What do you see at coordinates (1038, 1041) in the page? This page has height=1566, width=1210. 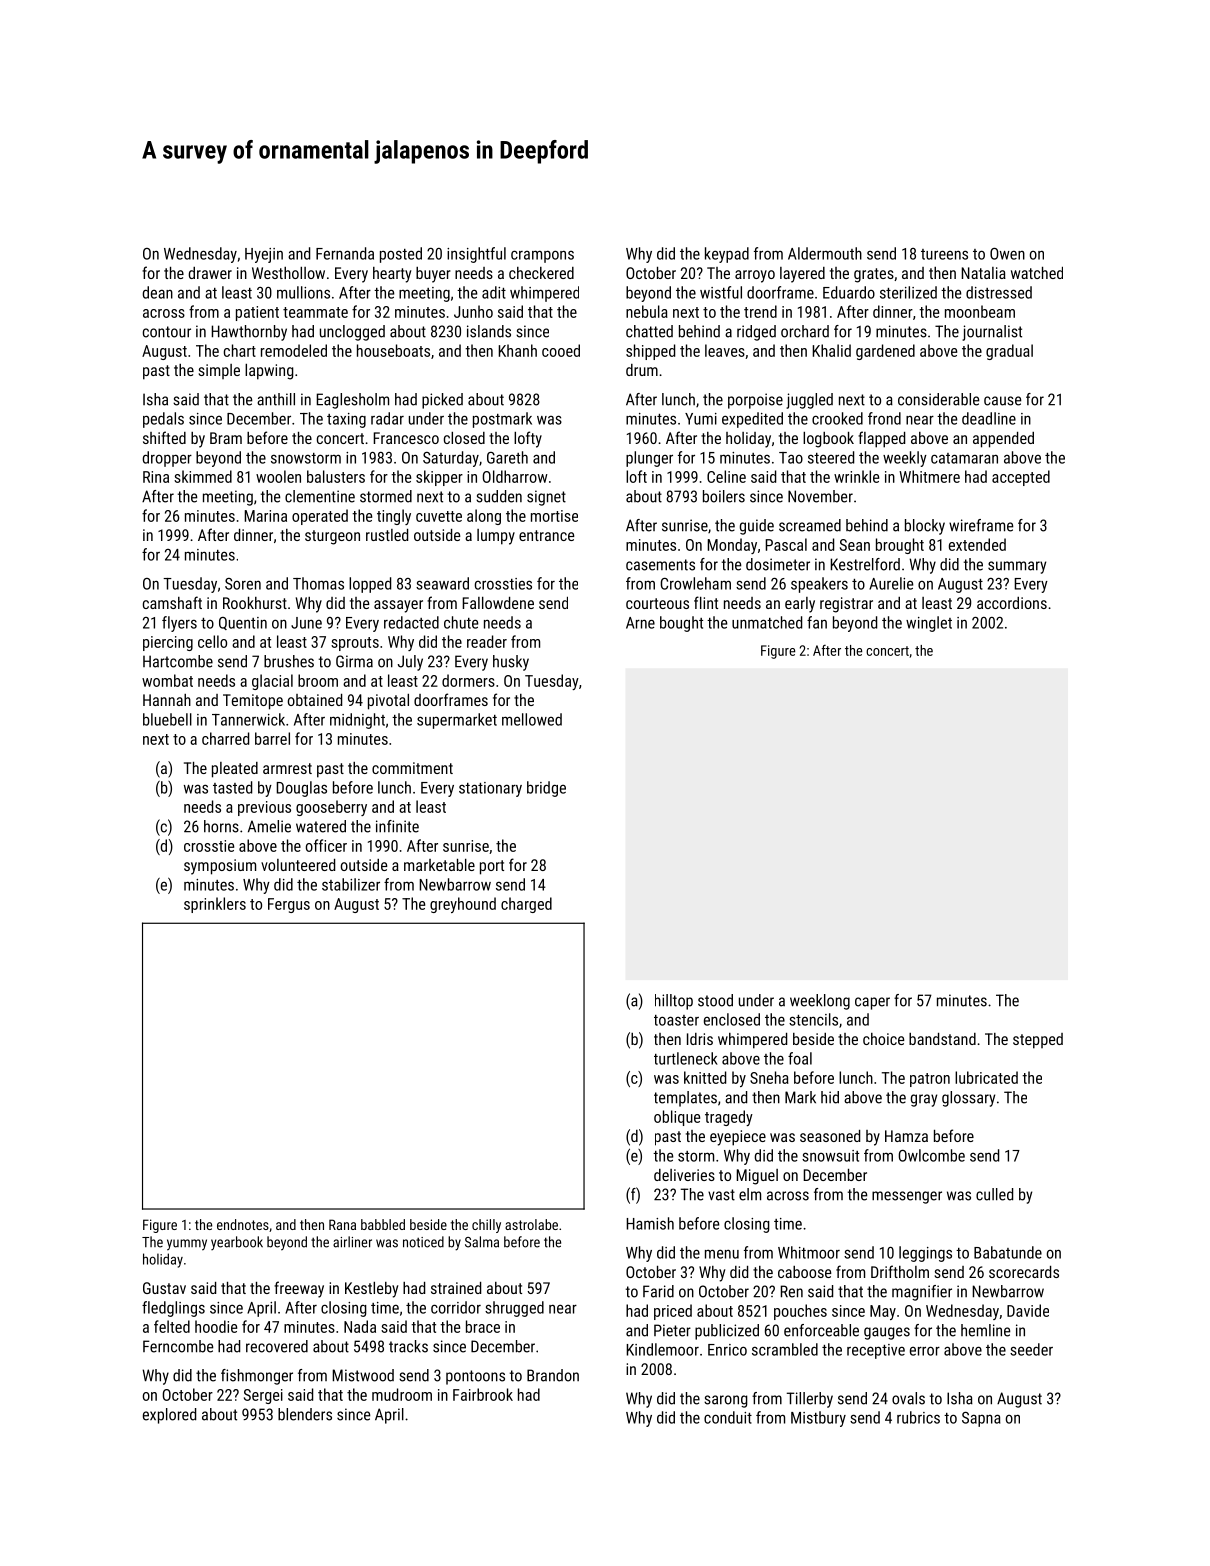 I see `stepped` at bounding box center [1038, 1041].
